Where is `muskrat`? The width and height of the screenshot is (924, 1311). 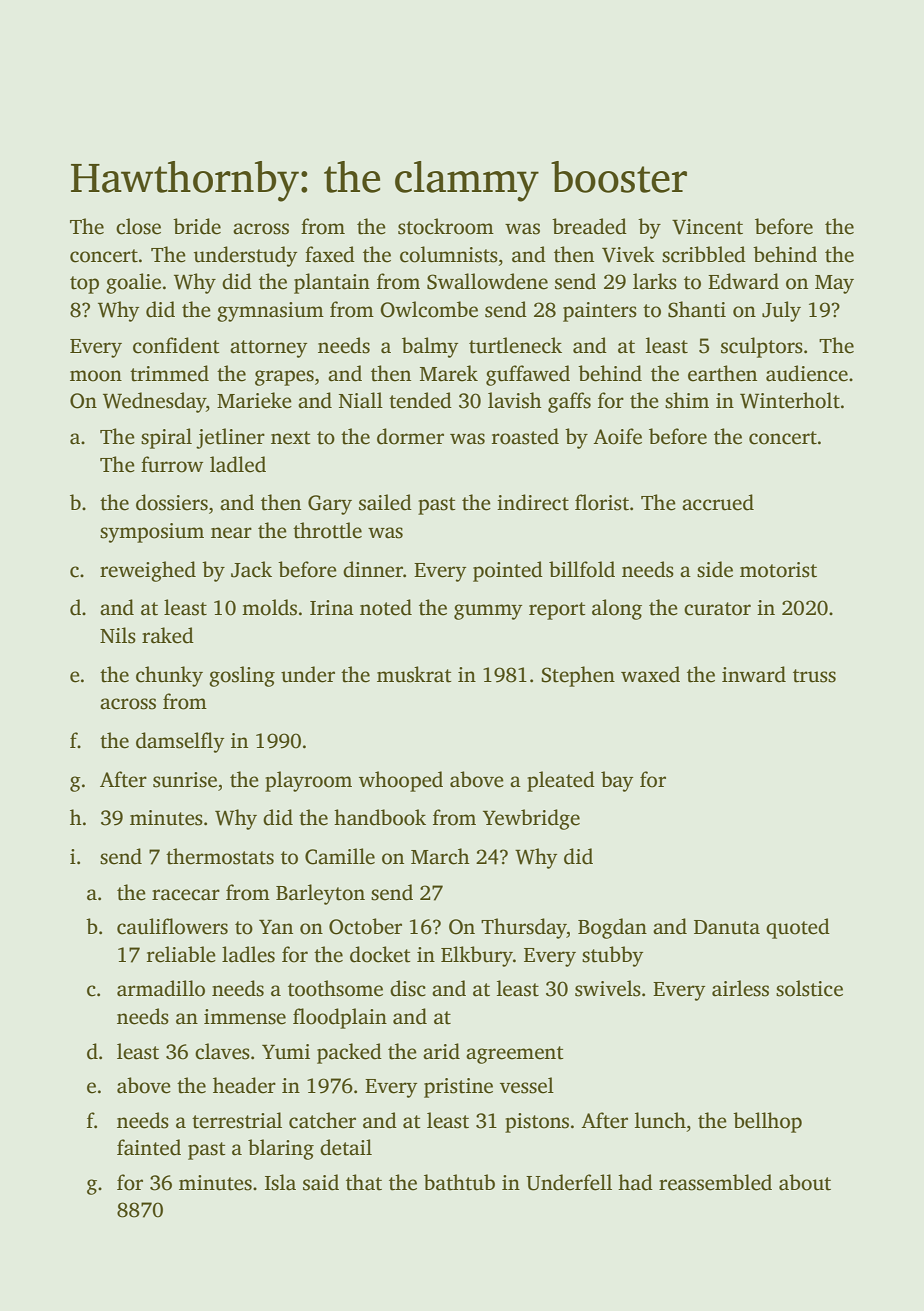
muskrat is located at coordinates (414, 674).
